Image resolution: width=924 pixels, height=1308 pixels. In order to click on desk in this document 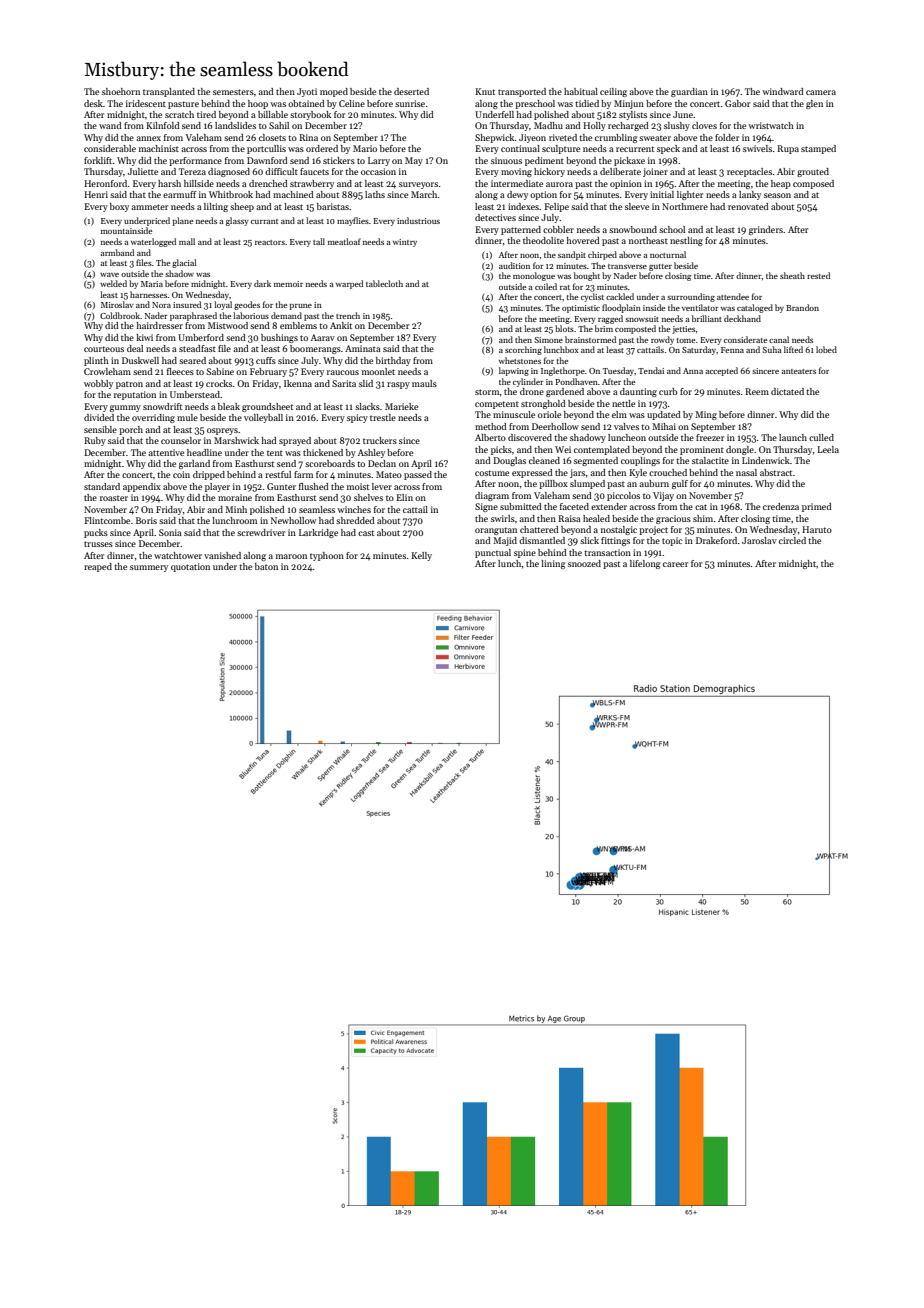, I will do `click(93, 103)`.
